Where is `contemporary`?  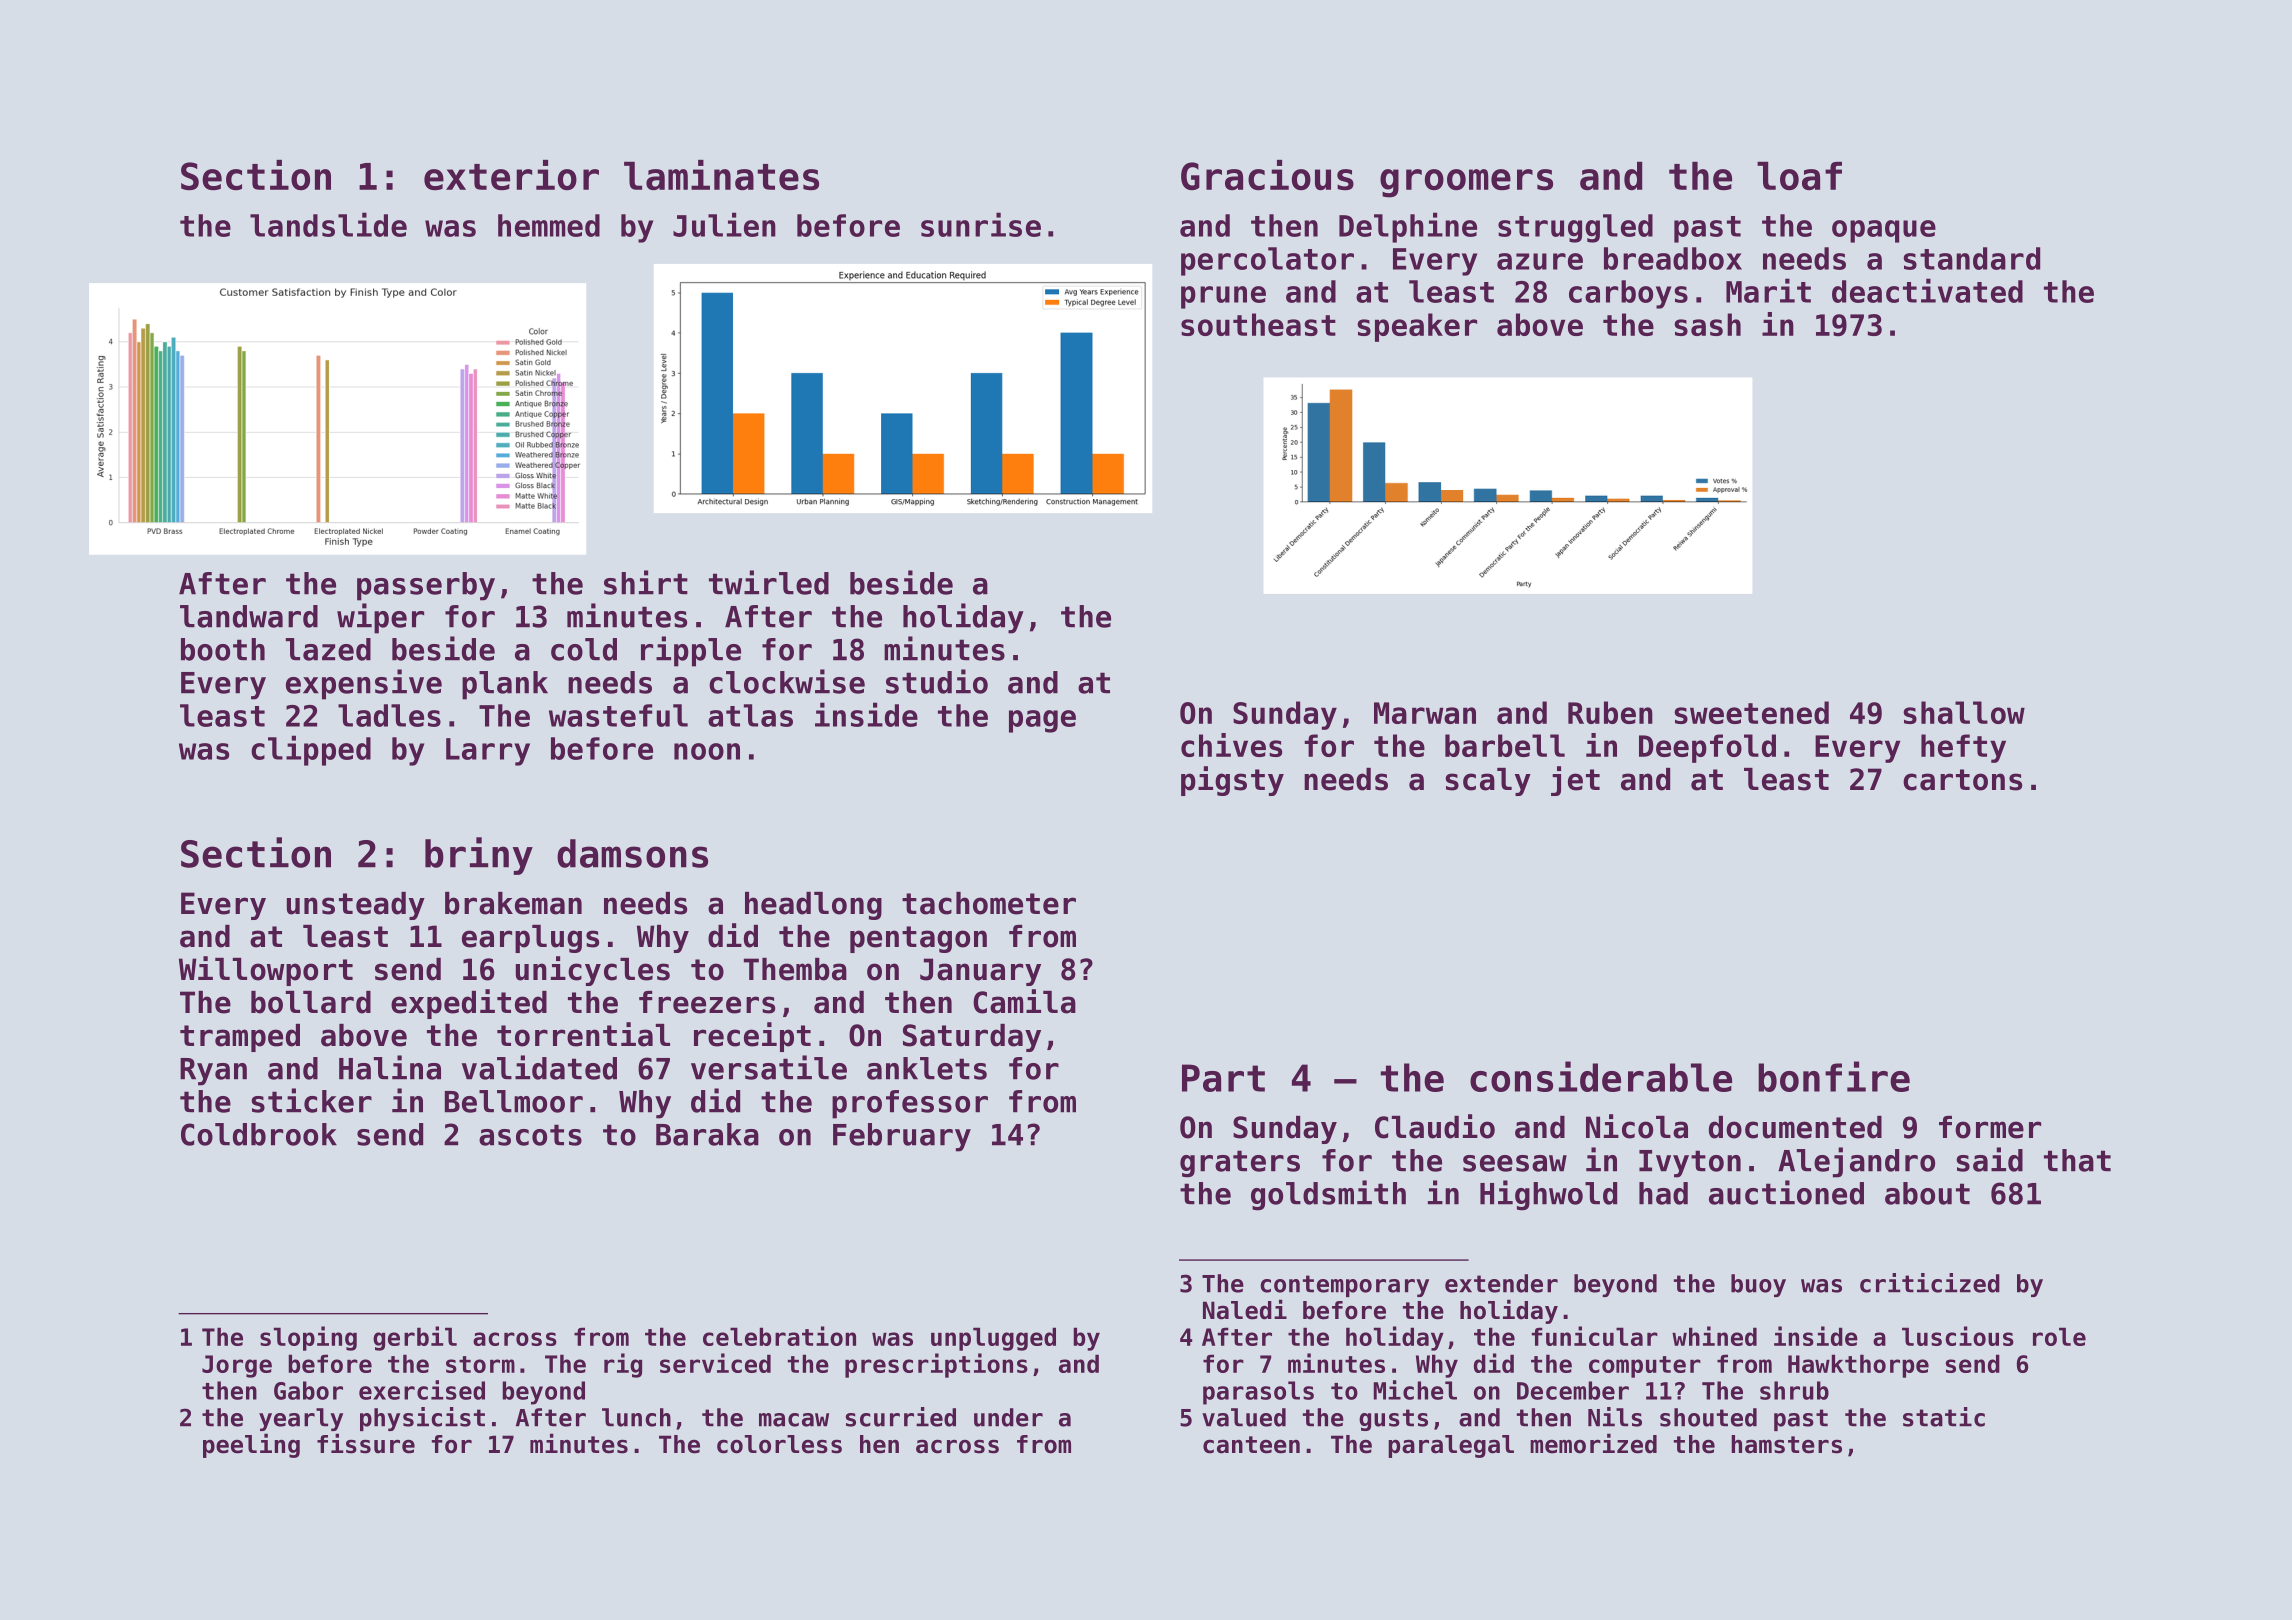 contemporary is located at coordinates (1344, 1286).
